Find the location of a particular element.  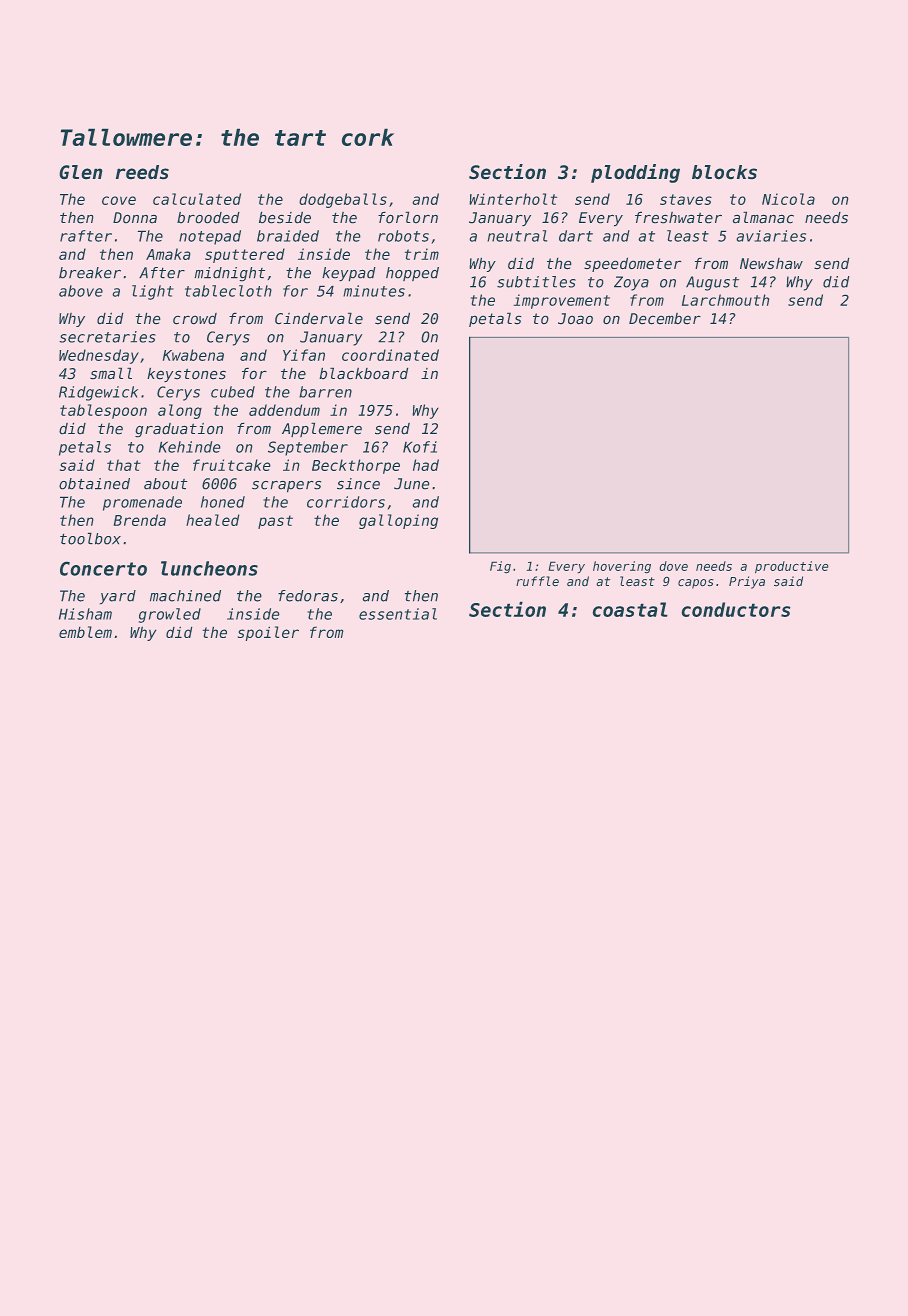

light is located at coordinates (153, 292).
